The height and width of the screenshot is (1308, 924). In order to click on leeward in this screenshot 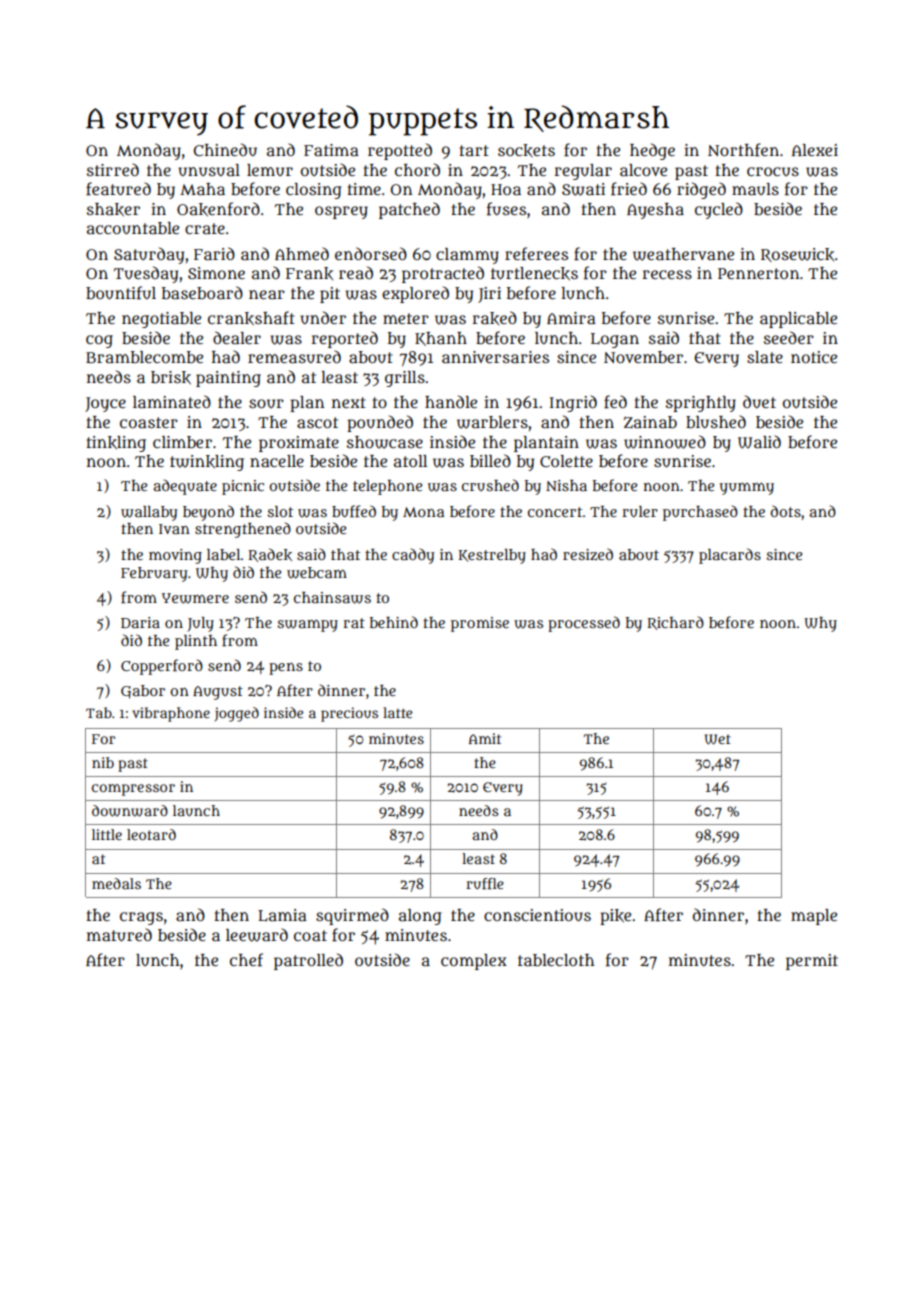, I will do `click(257, 935)`.
